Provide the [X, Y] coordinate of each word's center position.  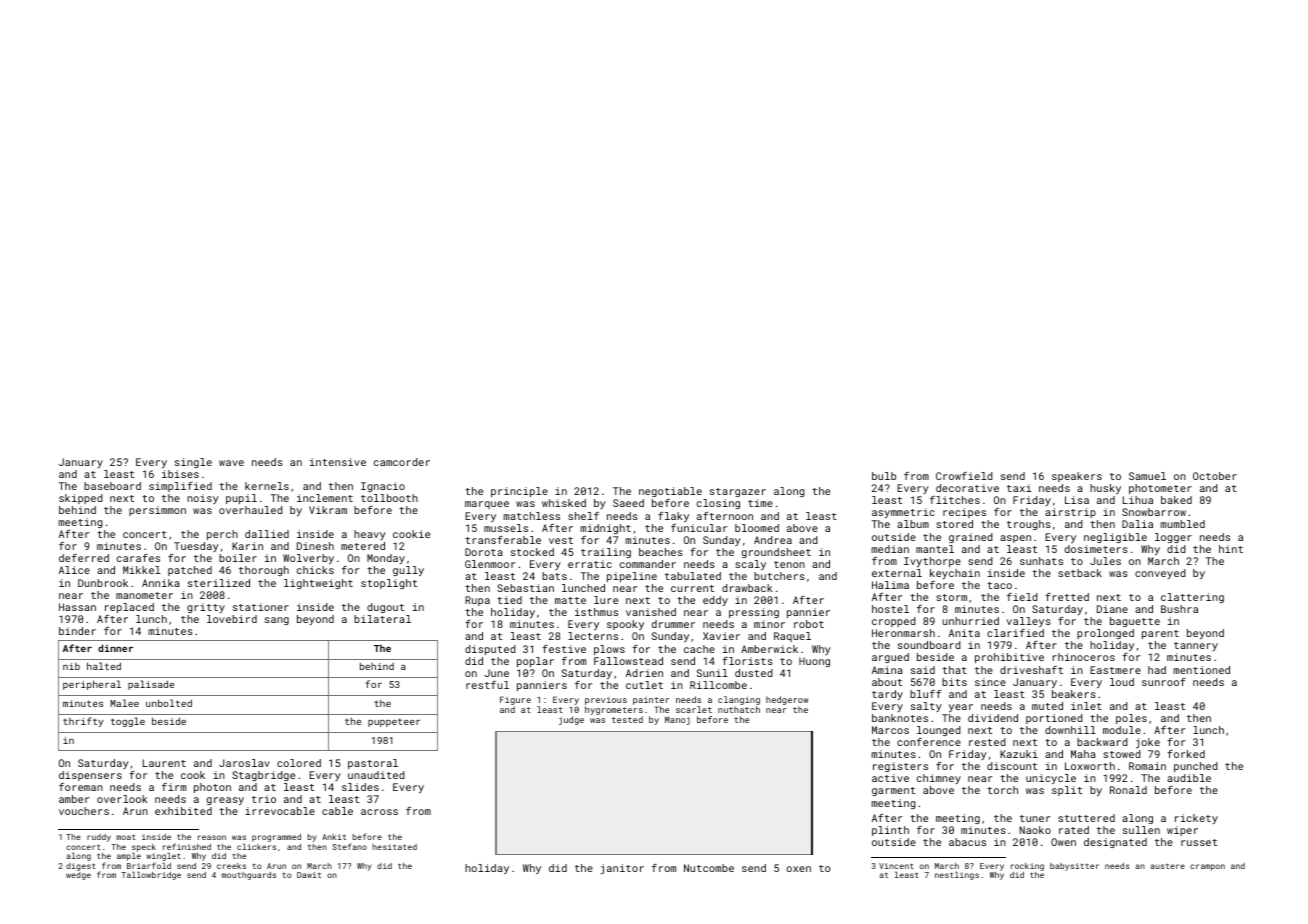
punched [1196, 767]
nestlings [957, 875]
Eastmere [1115, 670]
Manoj [677, 720]
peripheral [92, 685]
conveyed [1160, 574]
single [193, 463]
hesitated [394, 847]
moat [126, 837]
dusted [754, 673]
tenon [789, 564]
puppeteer [394, 722]
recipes [964, 513]
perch [222, 535]
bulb [884, 476]
